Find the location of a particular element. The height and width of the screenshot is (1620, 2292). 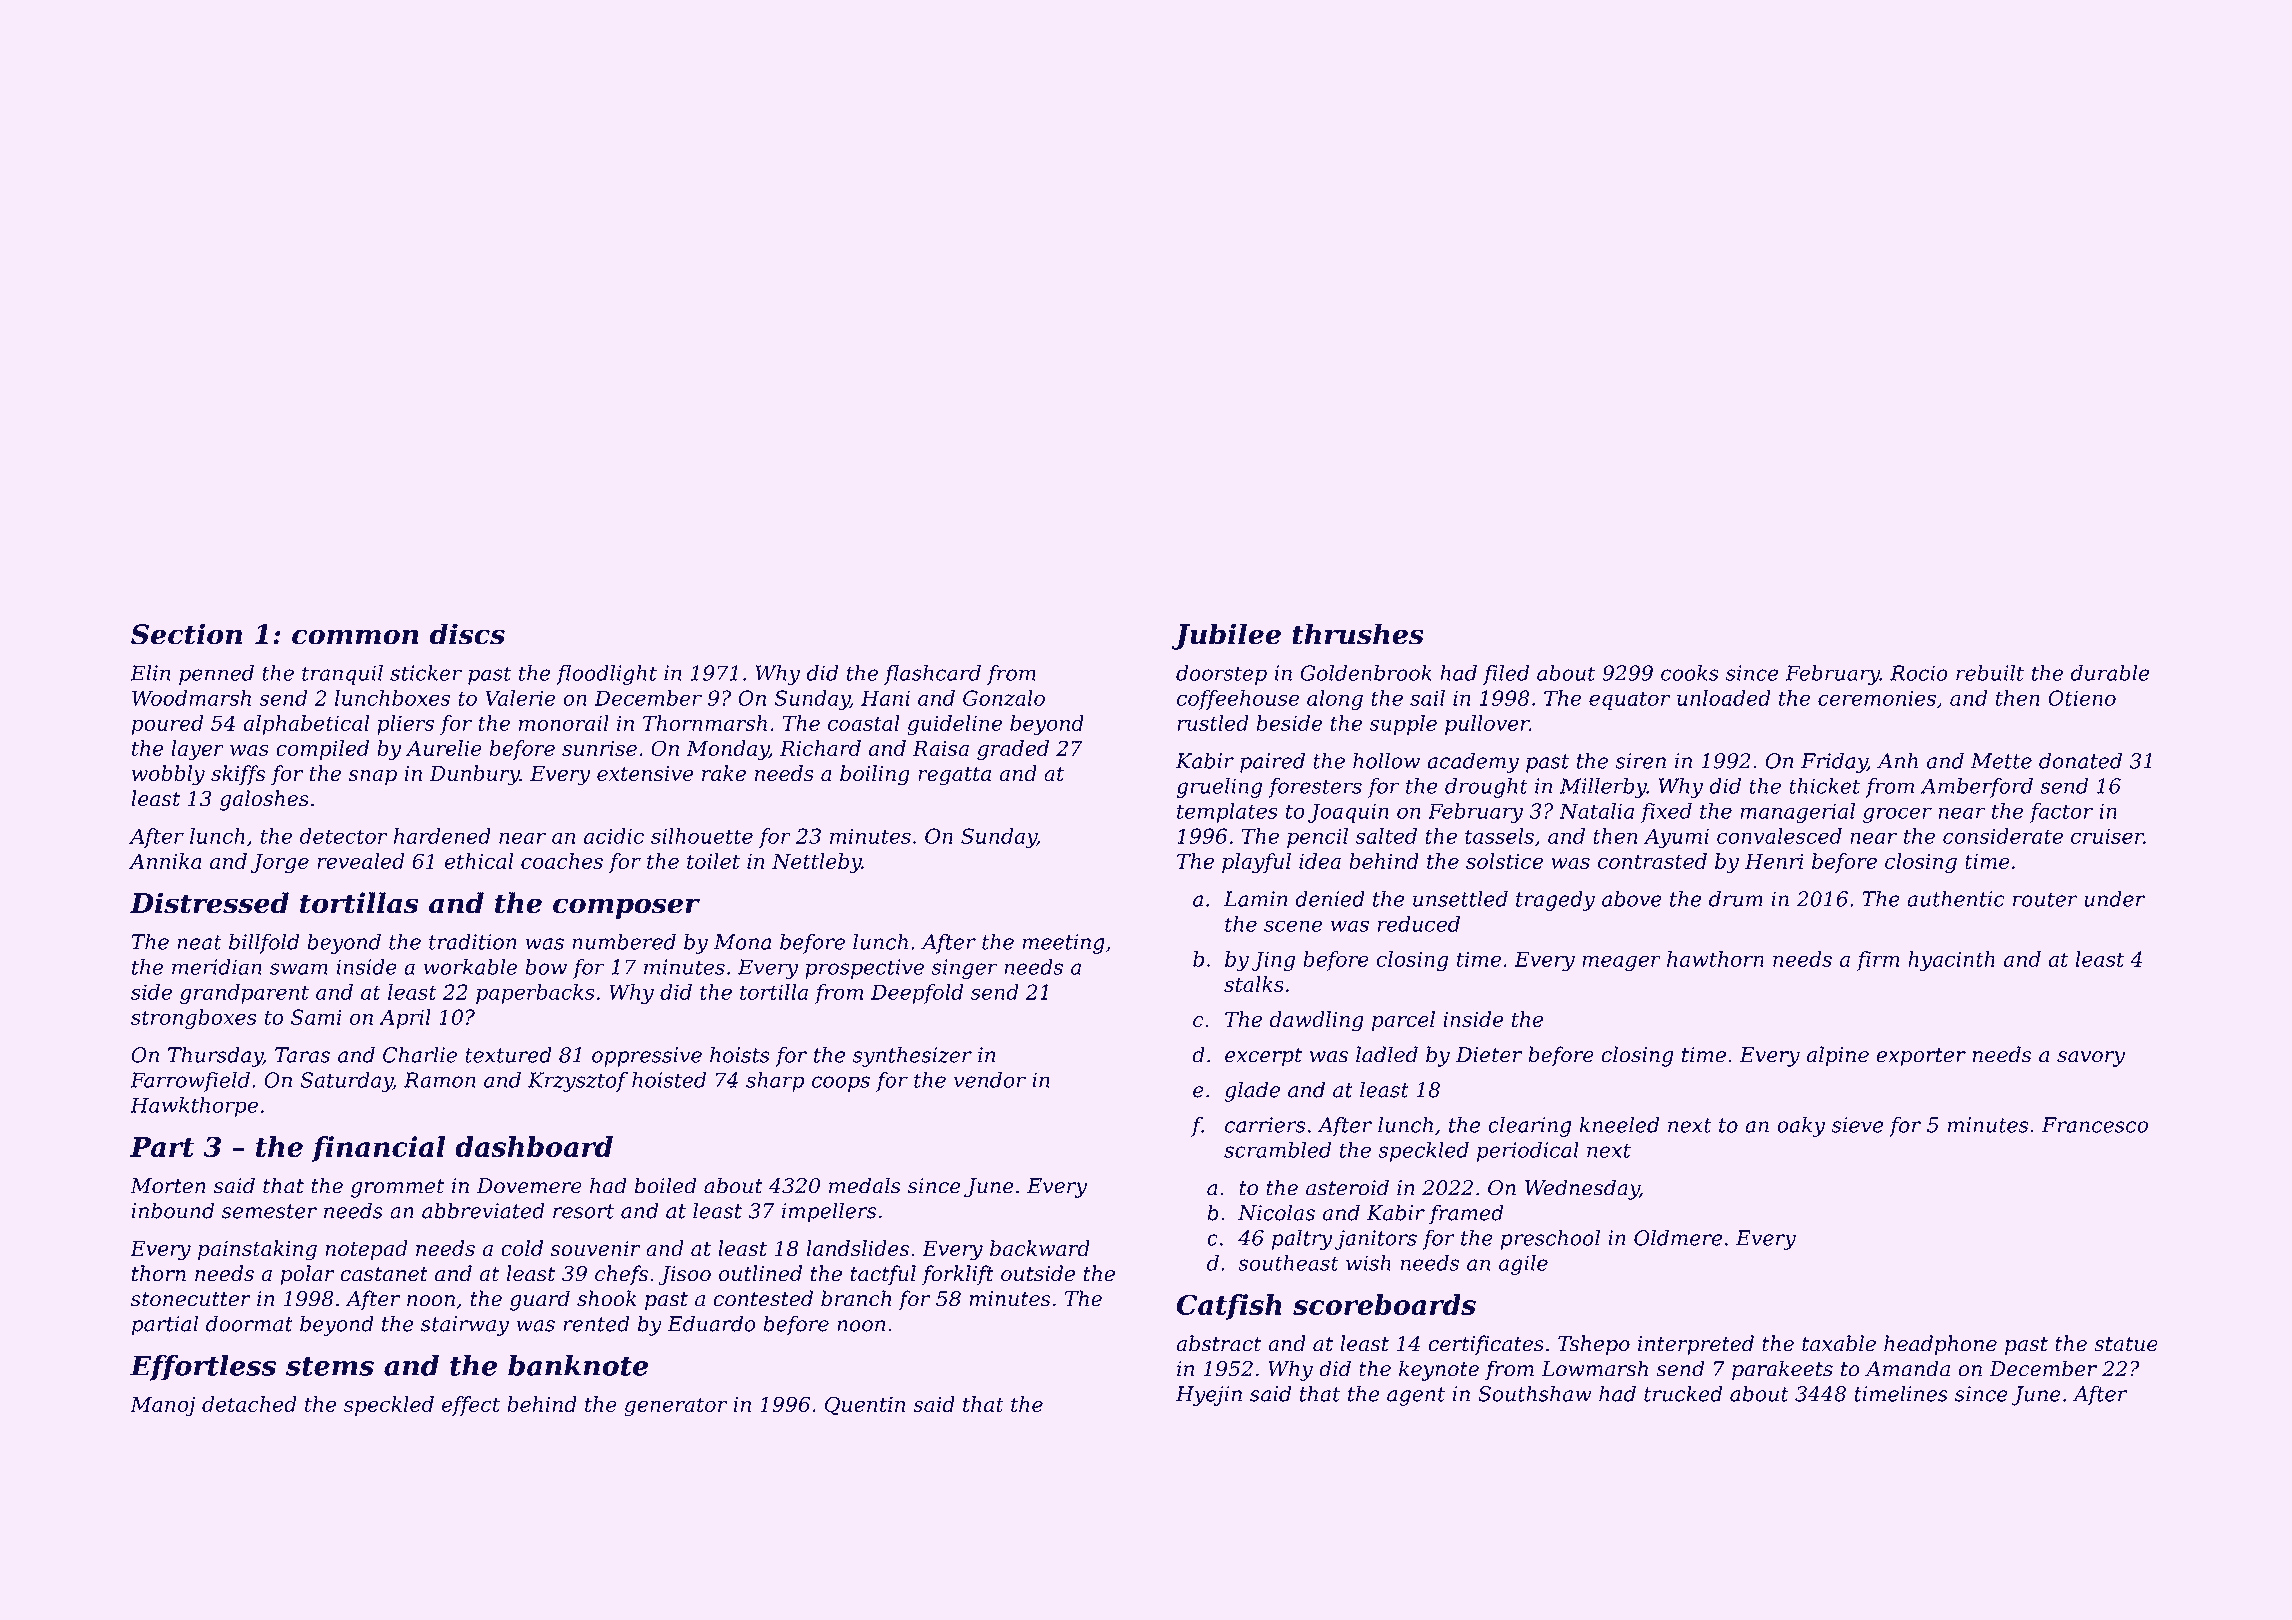

synthesizer is located at coordinates (912, 1057).
